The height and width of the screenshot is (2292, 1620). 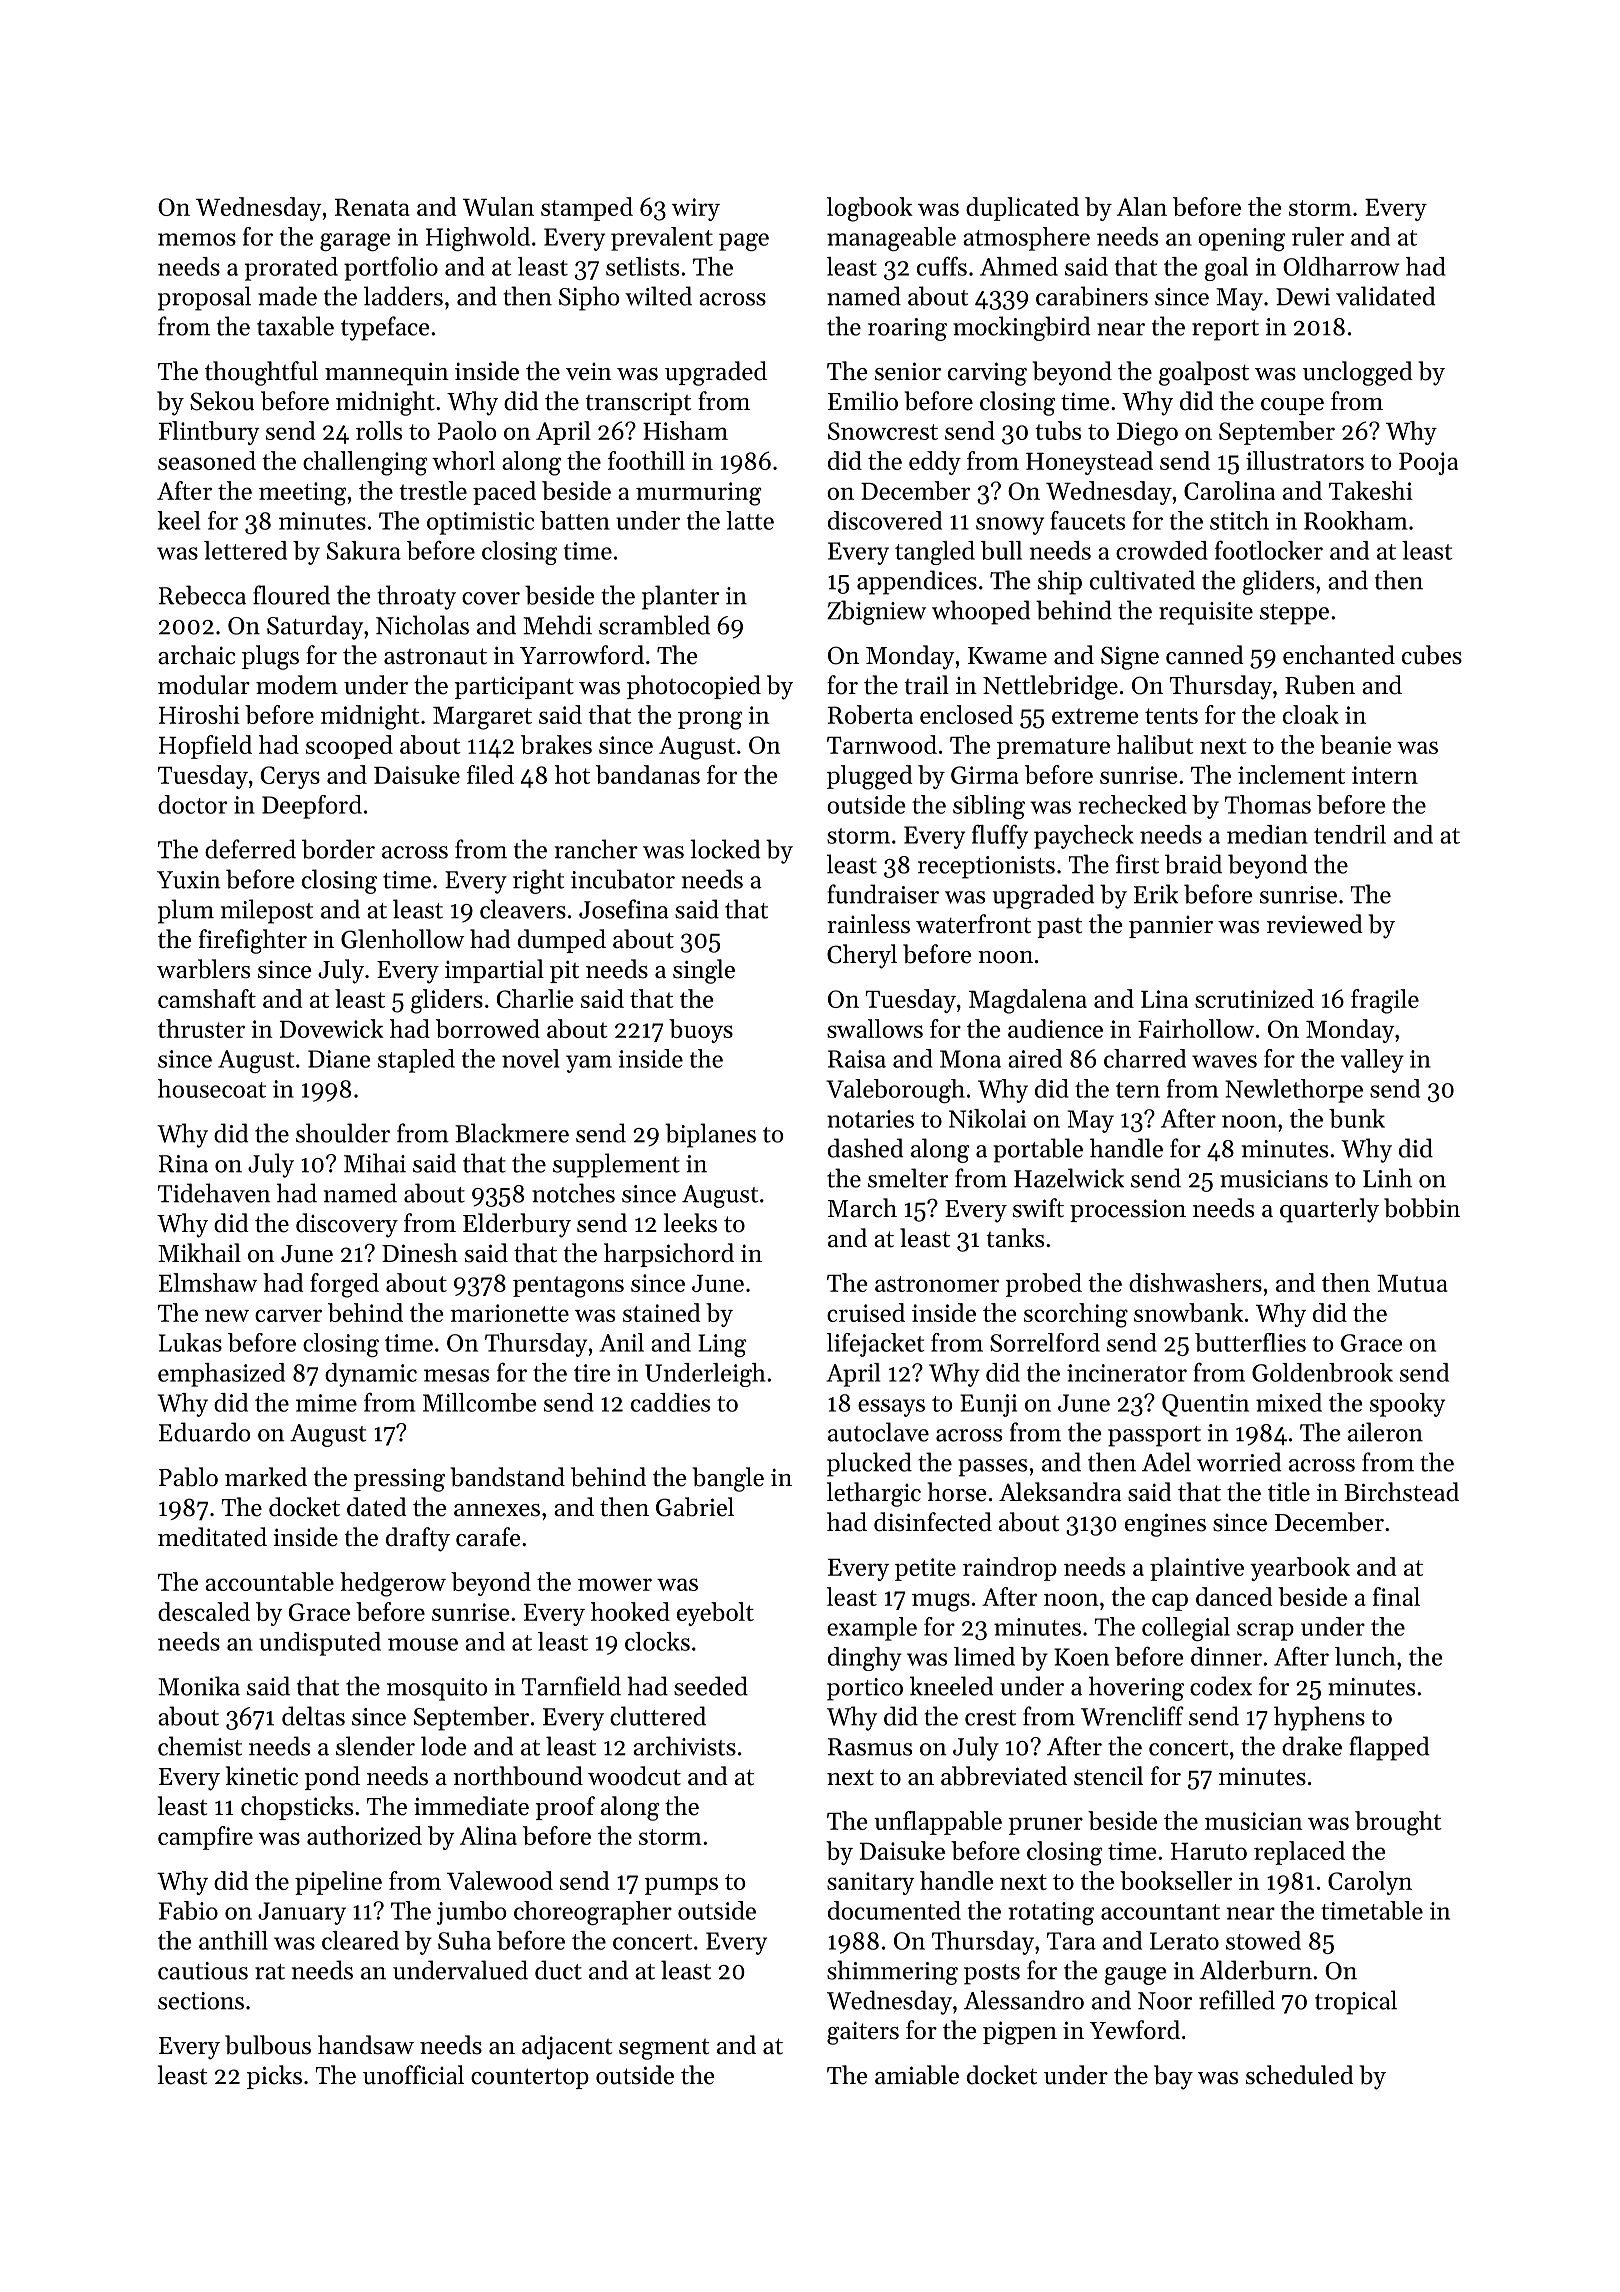 I want to click on Alan, so click(x=1142, y=206).
